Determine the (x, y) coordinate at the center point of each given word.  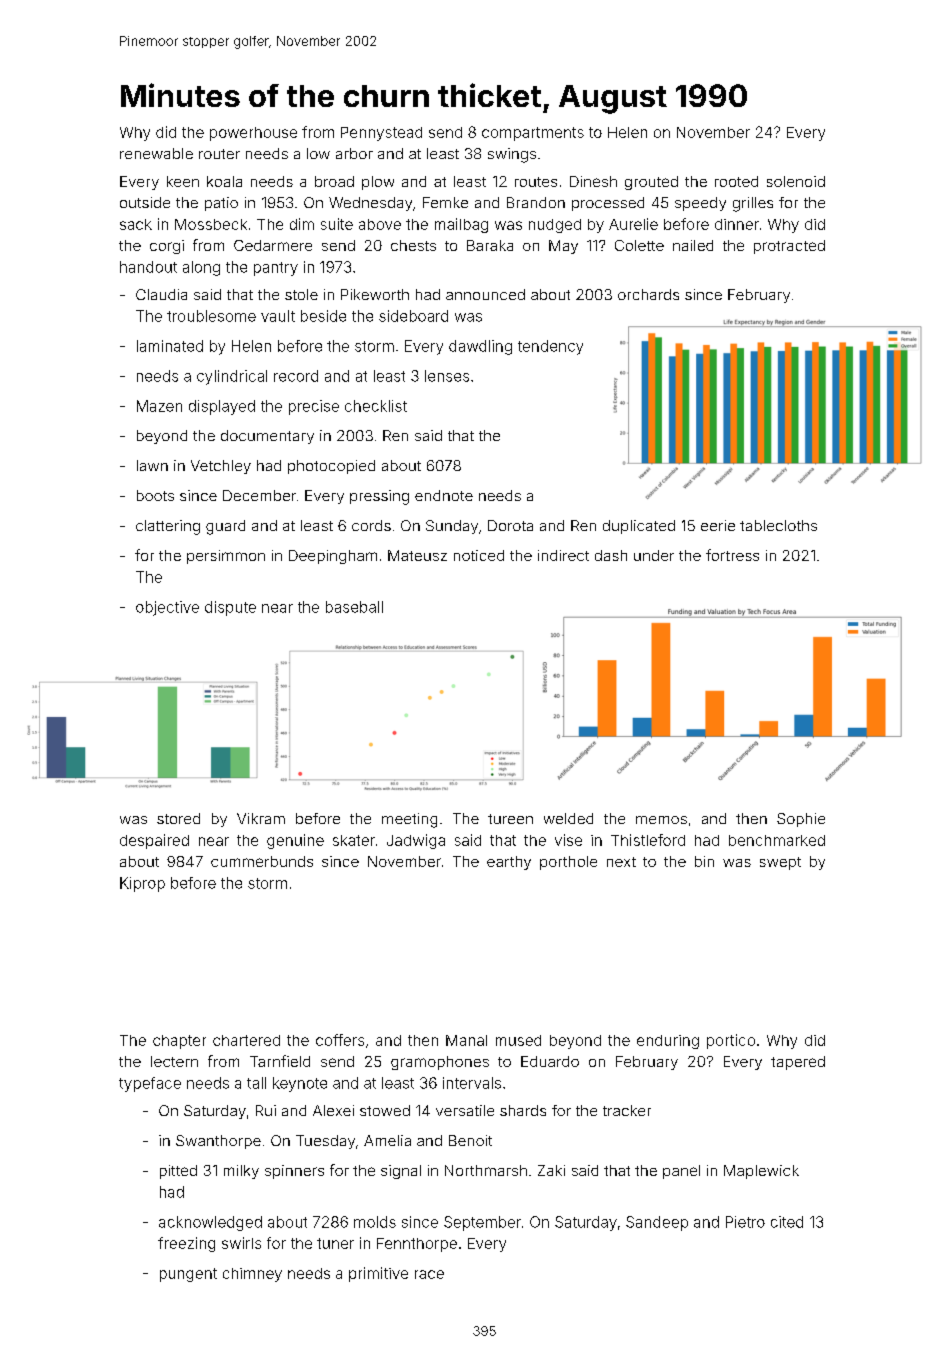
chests (413, 245)
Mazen (159, 406)
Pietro (745, 1222)
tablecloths (778, 525)
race (429, 1274)
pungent (188, 1275)
